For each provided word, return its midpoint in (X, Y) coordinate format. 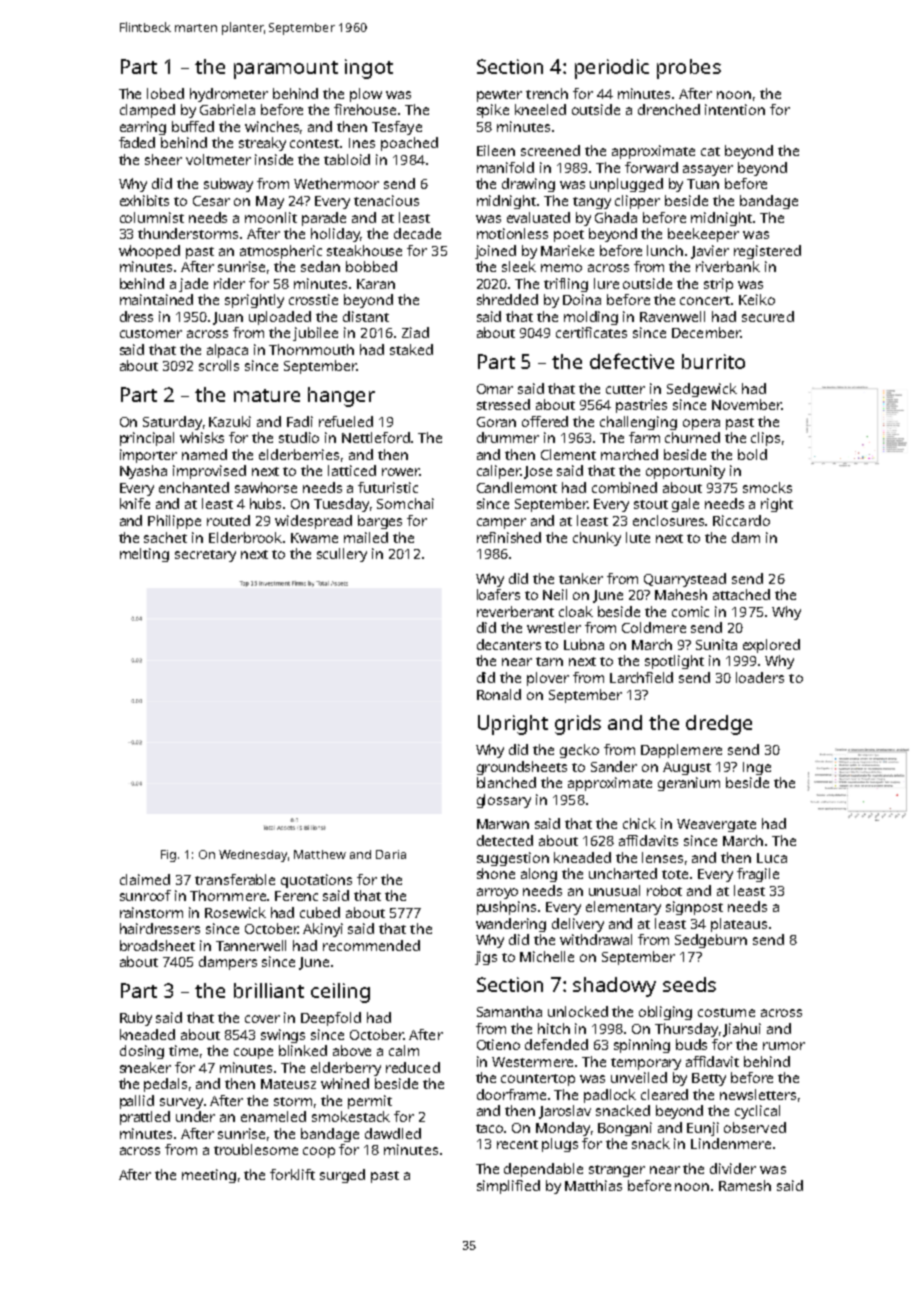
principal (147, 439)
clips (765, 439)
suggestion (513, 859)
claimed (145, 879)
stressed (503, 404)
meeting (209, 1176)
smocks (767, 487)
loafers (498, 594)
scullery (342, 555)
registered (767, 252)
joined (495, 252)
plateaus (739, 925)
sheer (163, 159)
